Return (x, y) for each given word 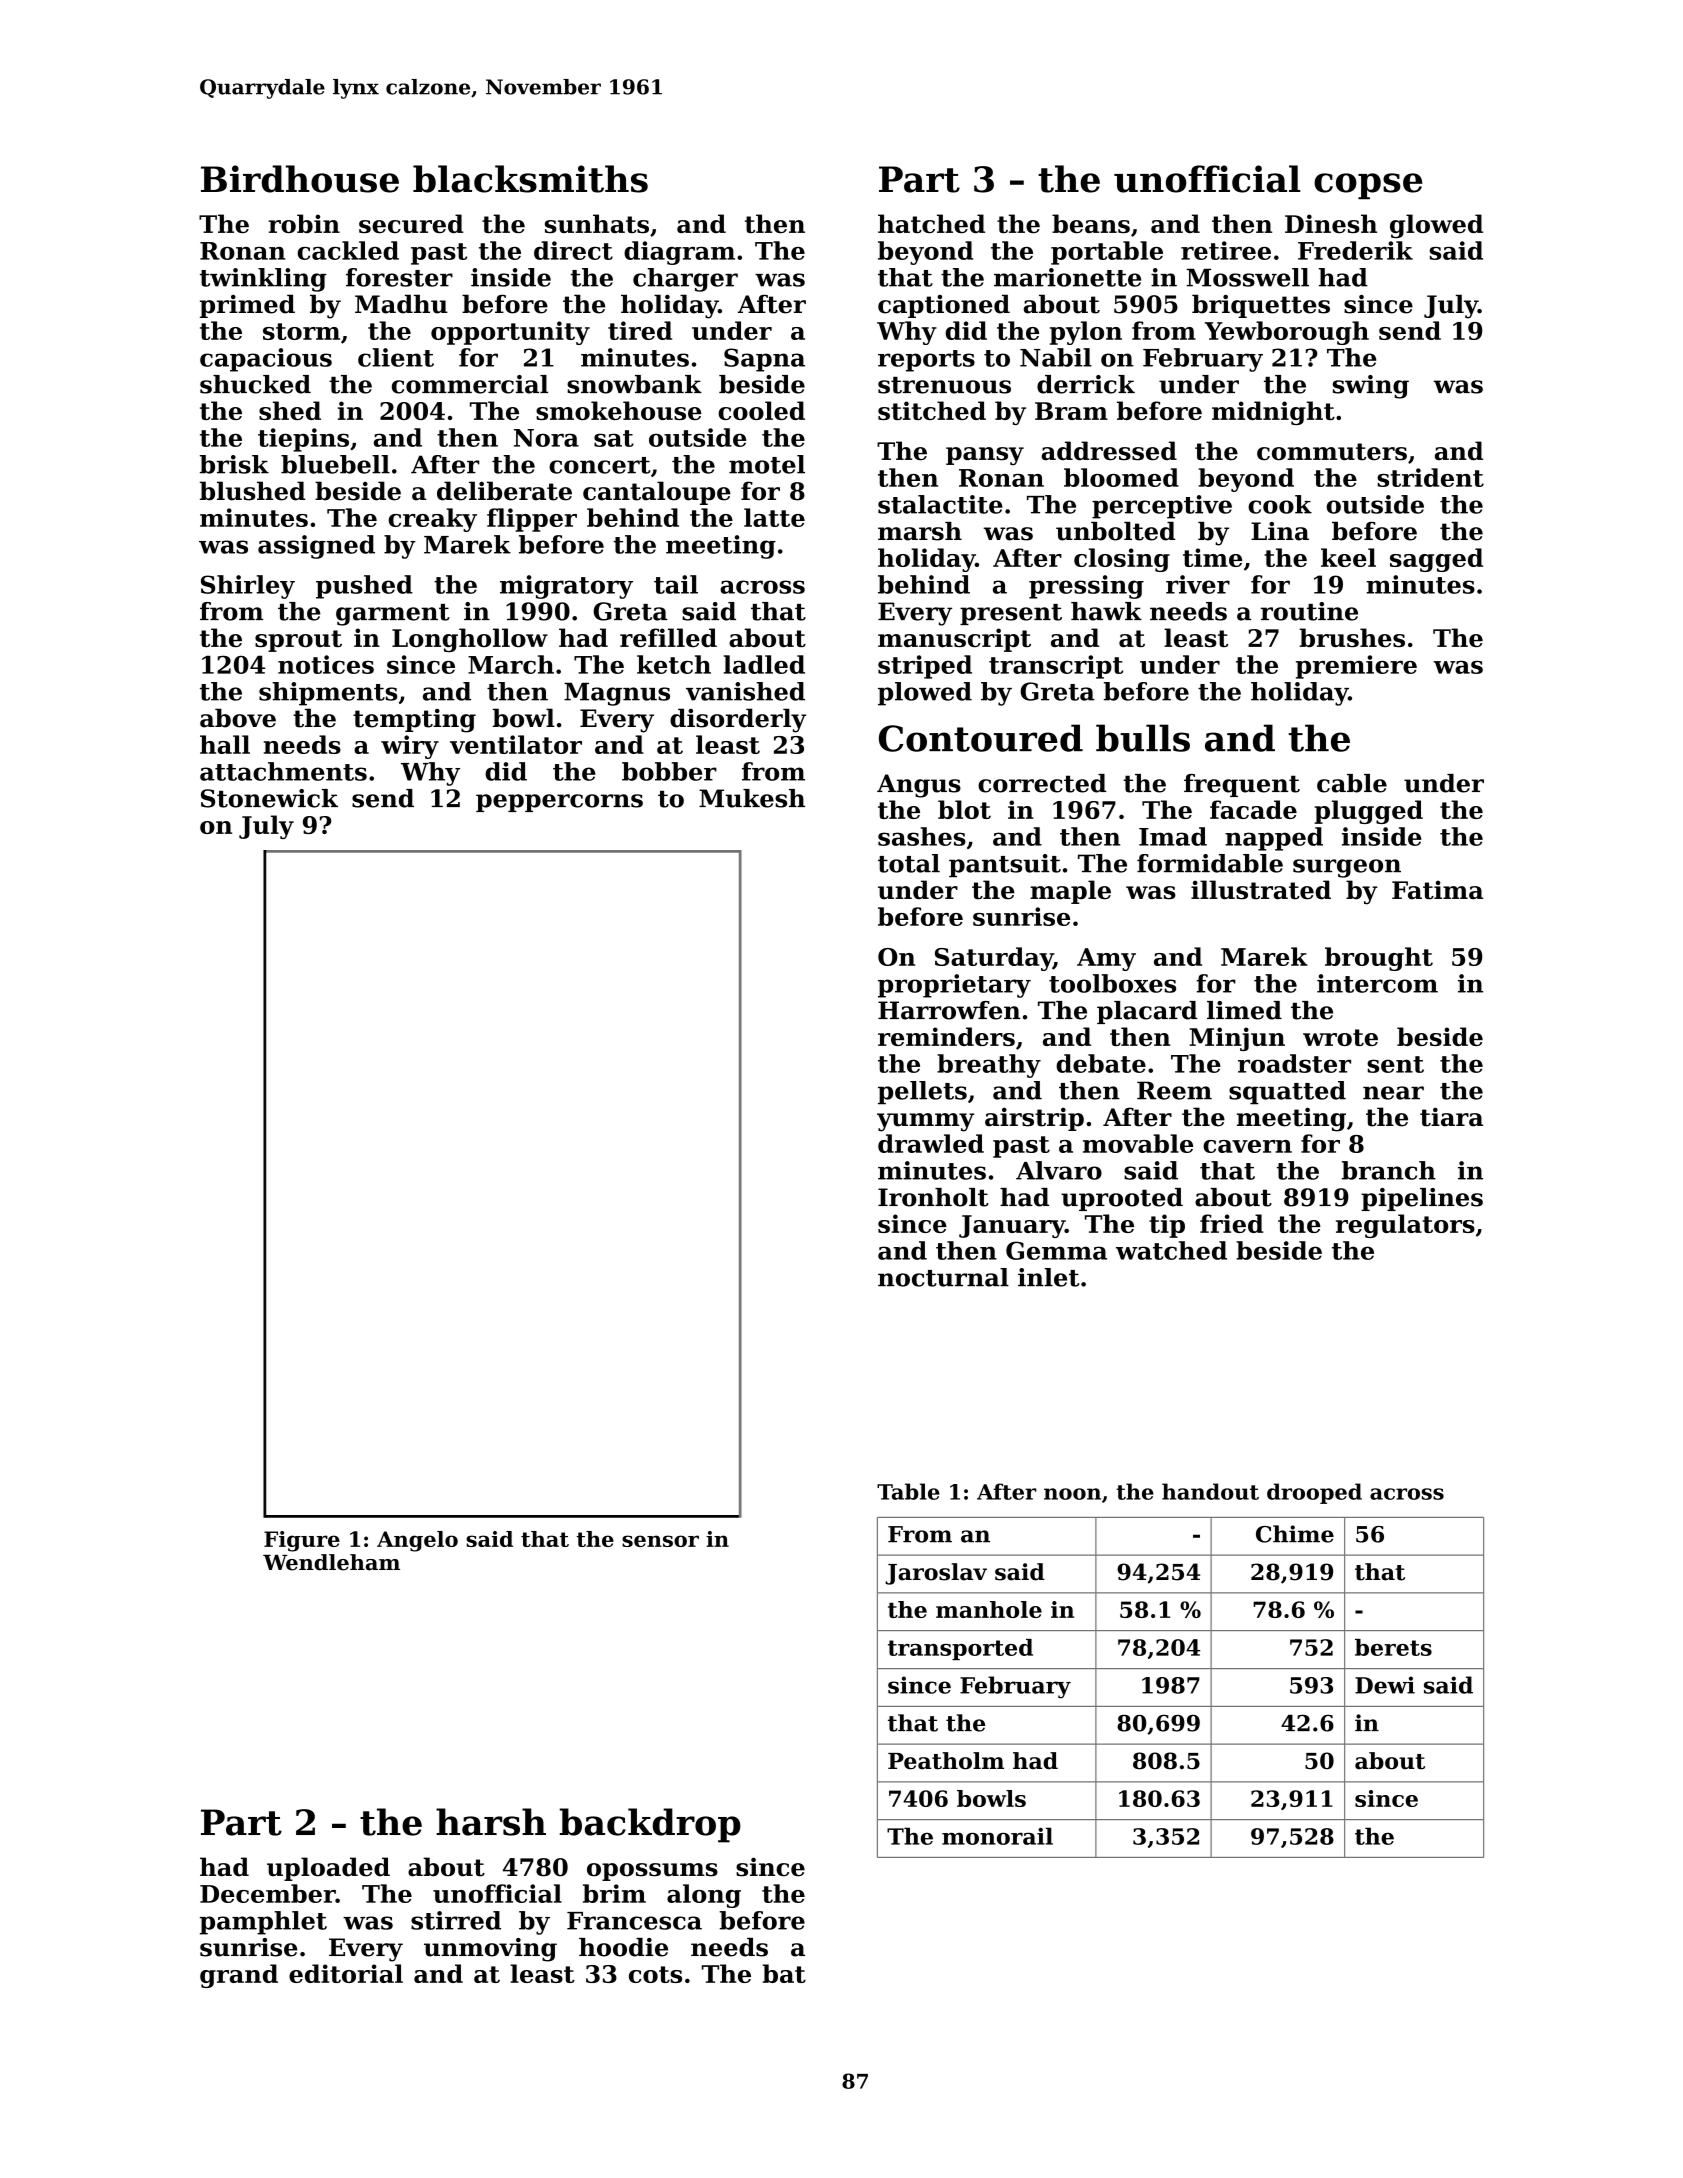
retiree (1226, 250)
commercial (470, 384)
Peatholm (946, 1761)
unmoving (490, 1950)
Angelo (417, 1541)
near (1393, 1093)
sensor (660, 1541)
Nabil (1056, 357)
